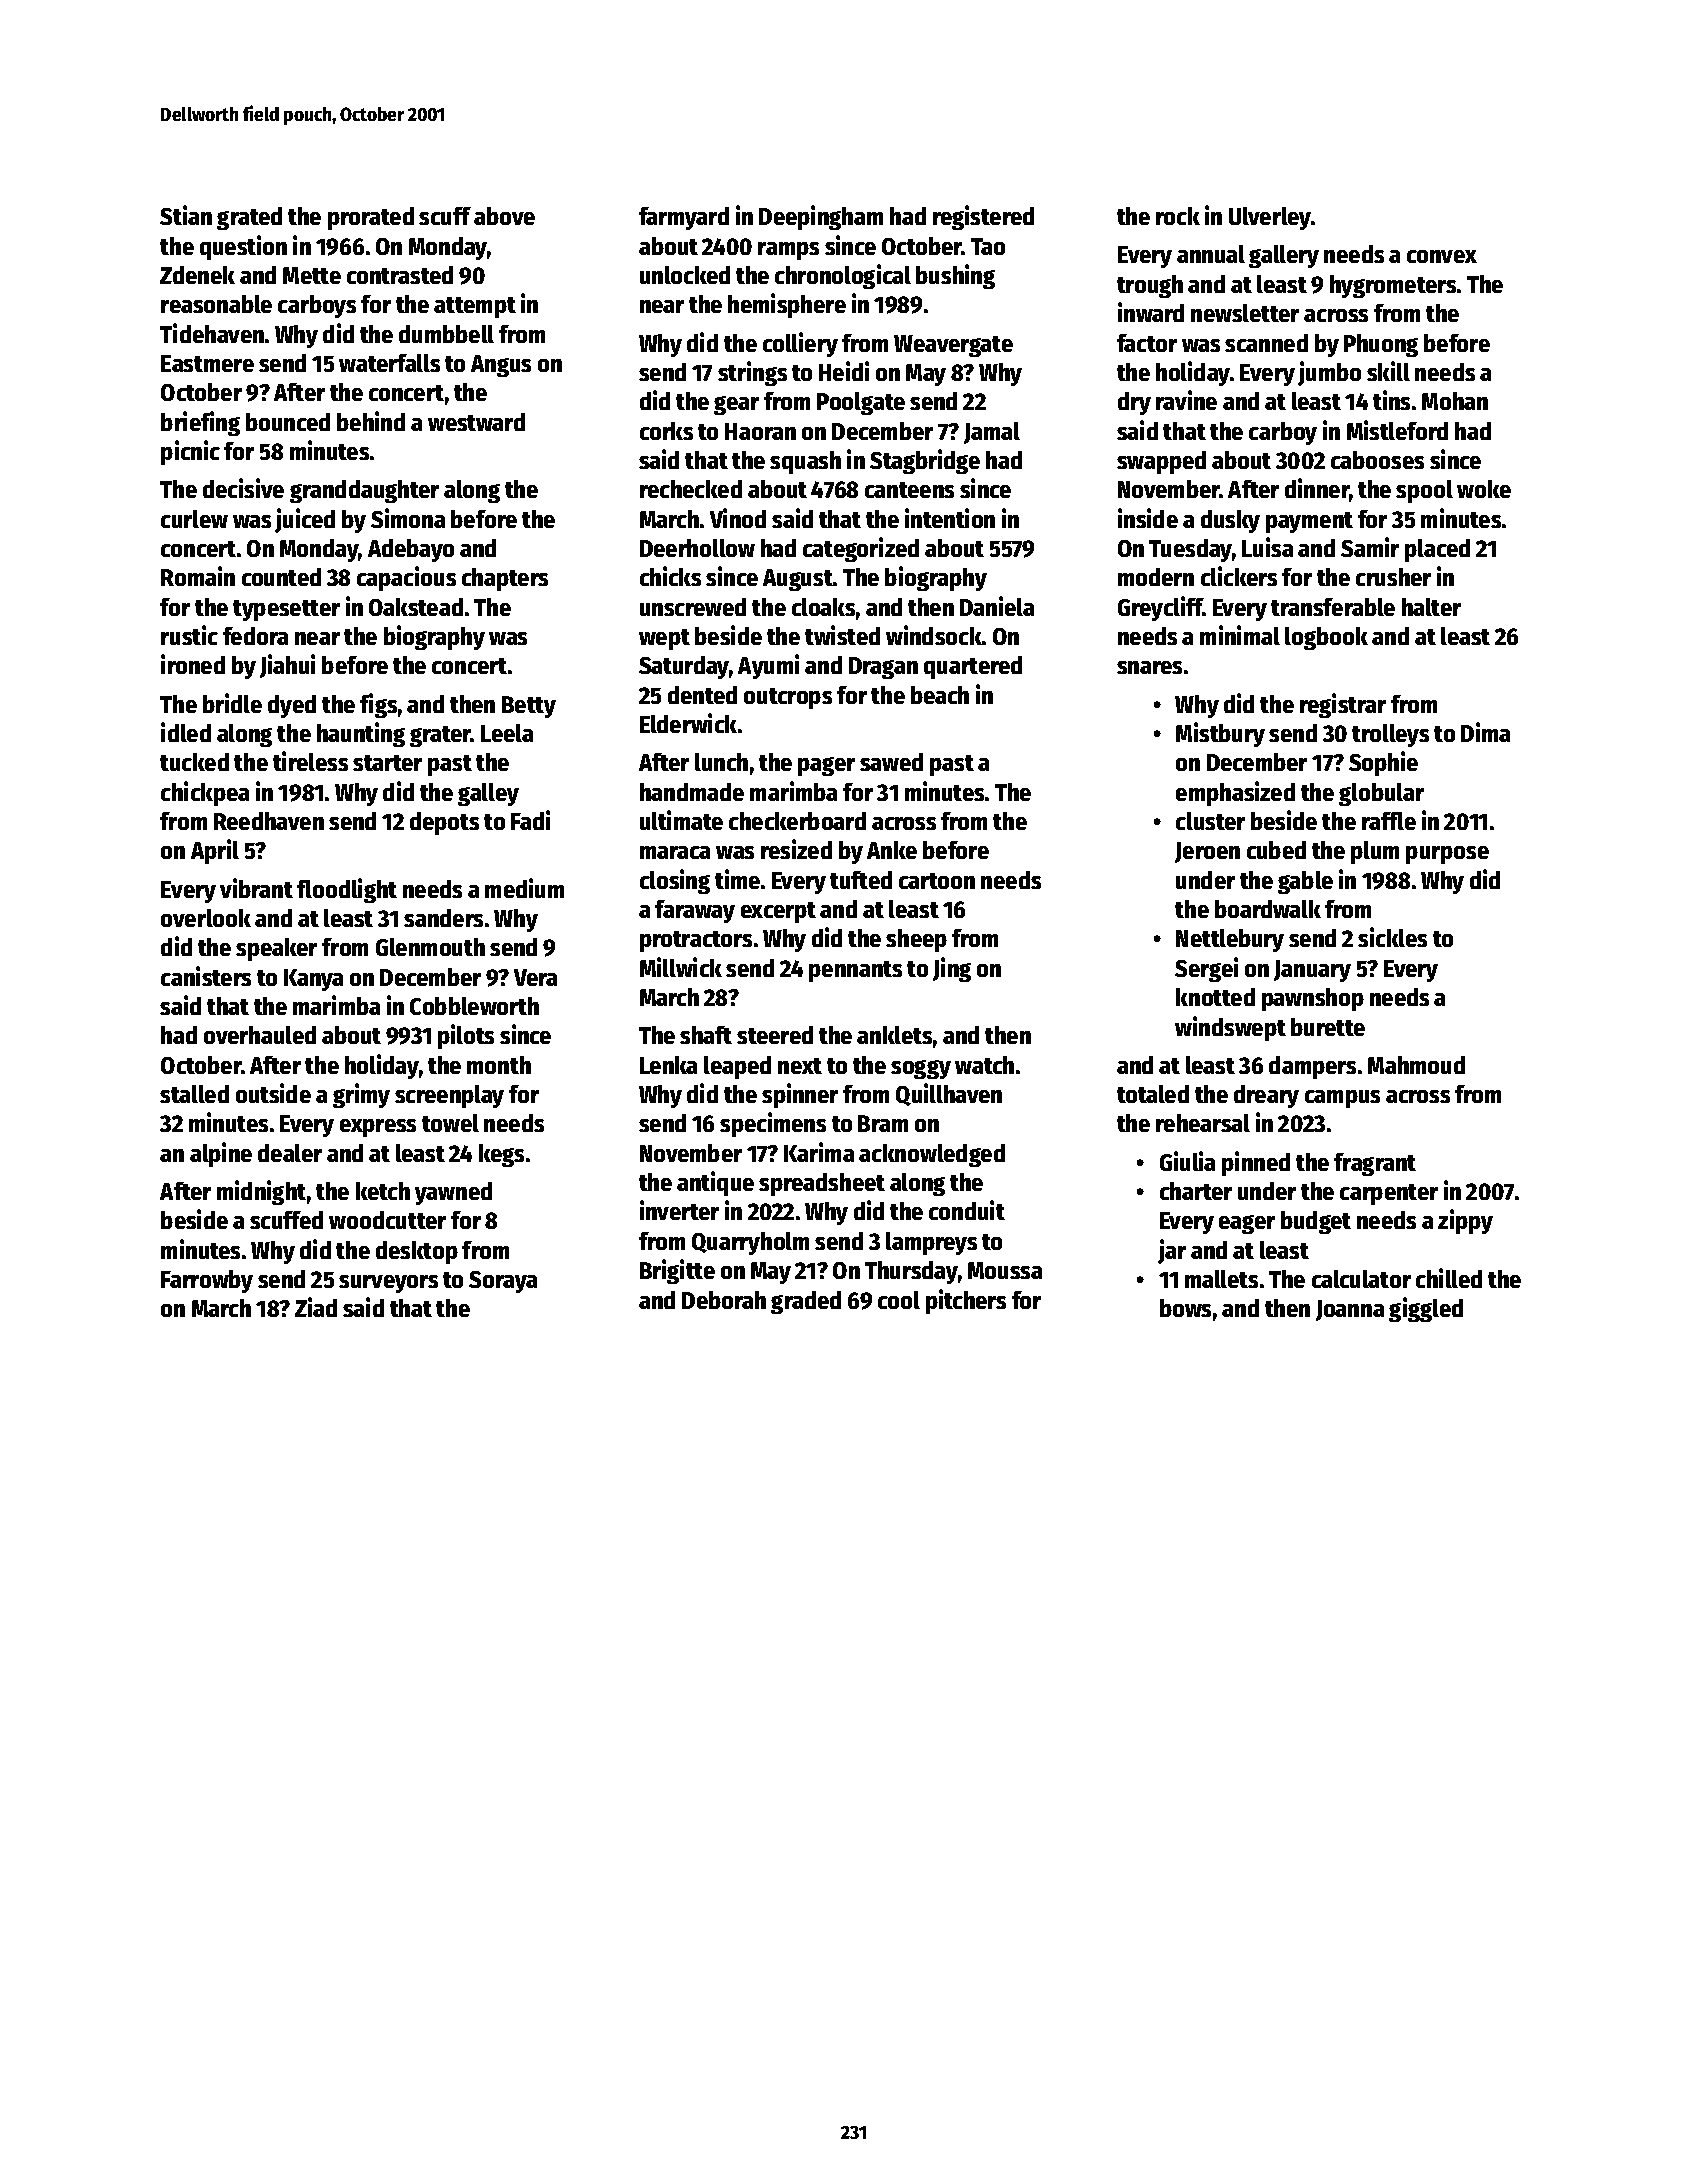 This document has height=2178, width=1683. What do you see at coordinates (883, 1123) in the document?
I see `Bram` at bounding box center [883, 1123].
